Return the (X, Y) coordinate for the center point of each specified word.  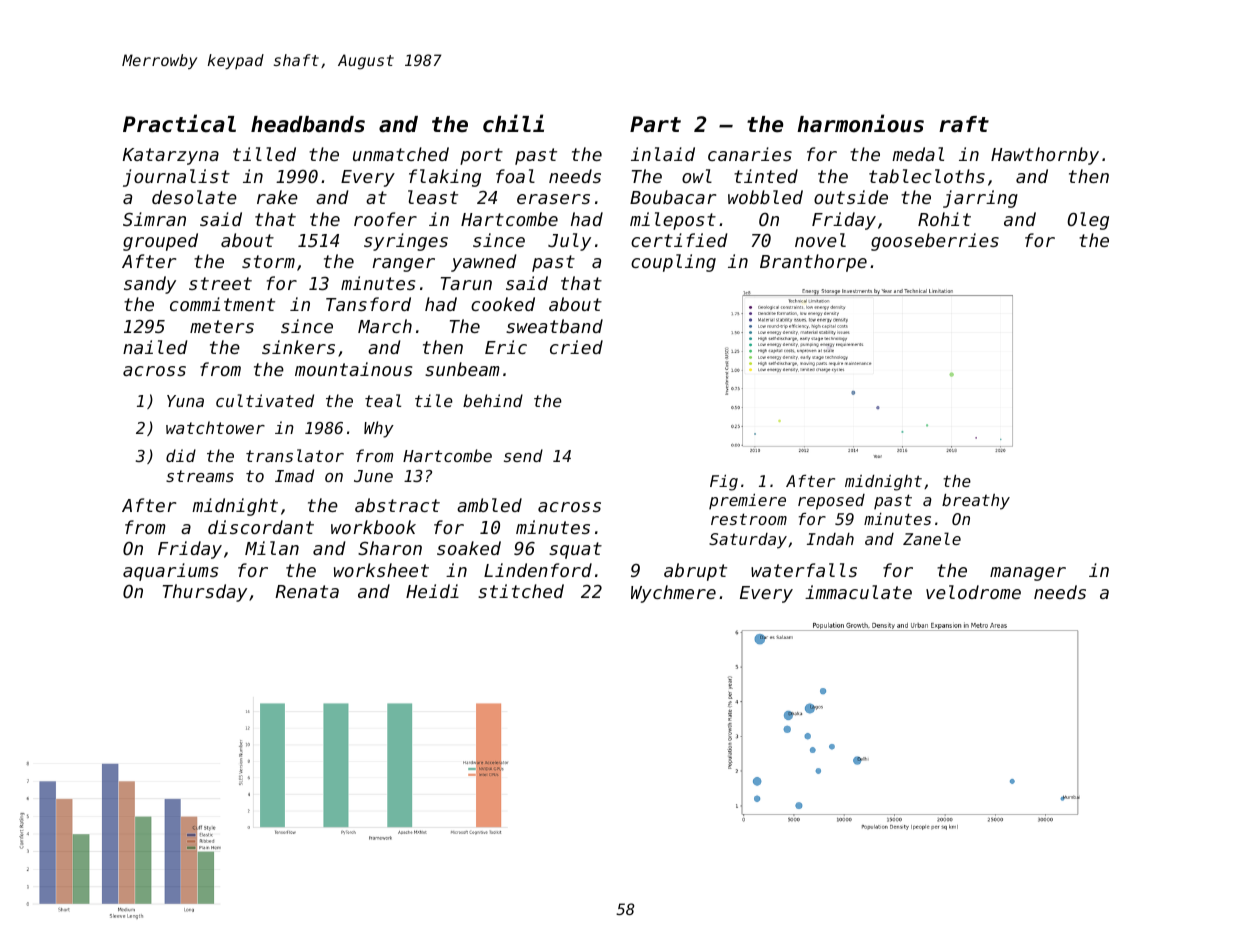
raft (964, 124)
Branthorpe (813, 263)
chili (513, 123)
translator (295, 455)
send (523, 455)
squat (575, 550)
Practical (179, 123)
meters (222, 326)
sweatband (554, 326)
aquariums (170, 572)
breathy (976, 502)
